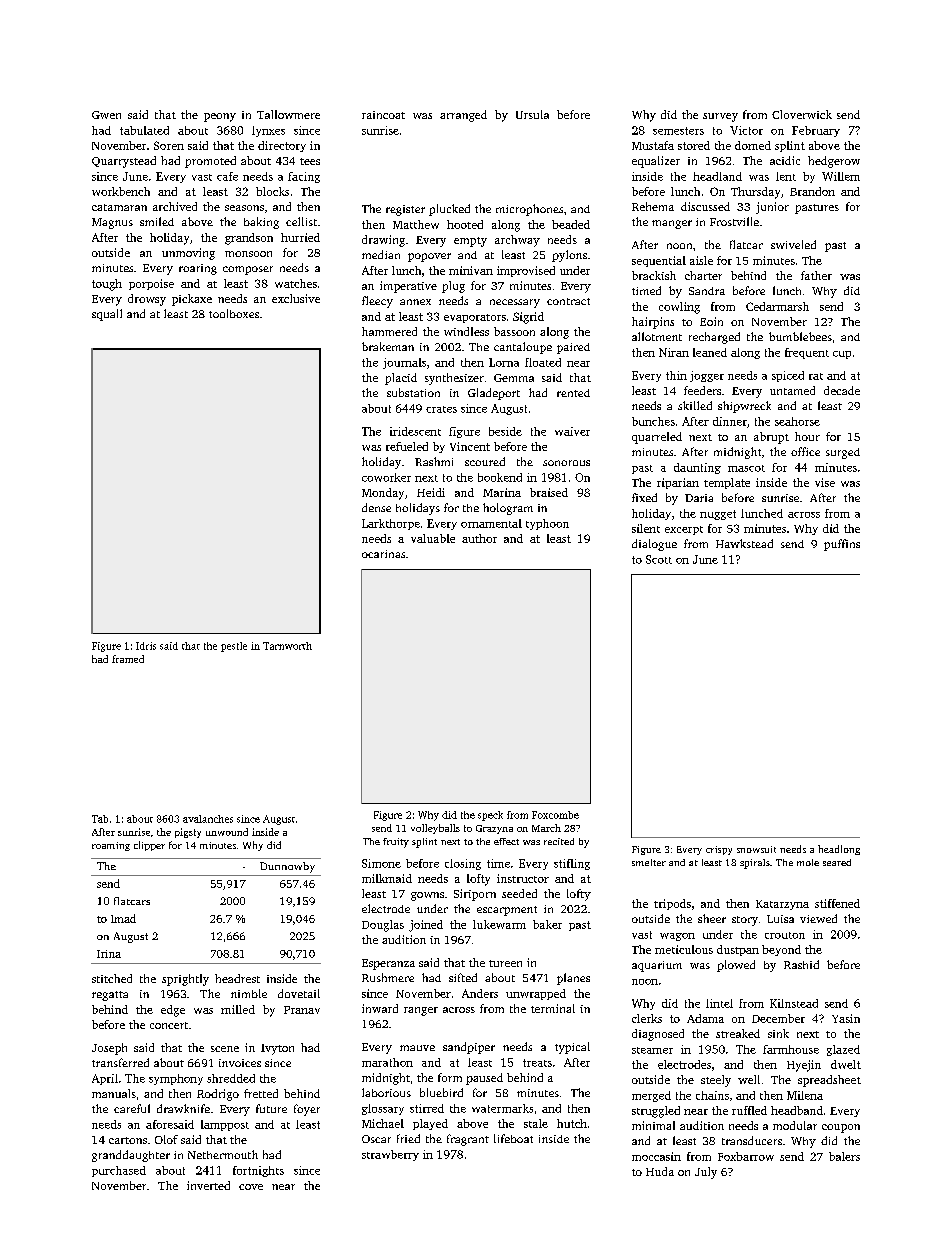 This page has height=1233, width=952. Describe the element at coordinates (390, 1155) in the page. I see `strawberry` at that location.
